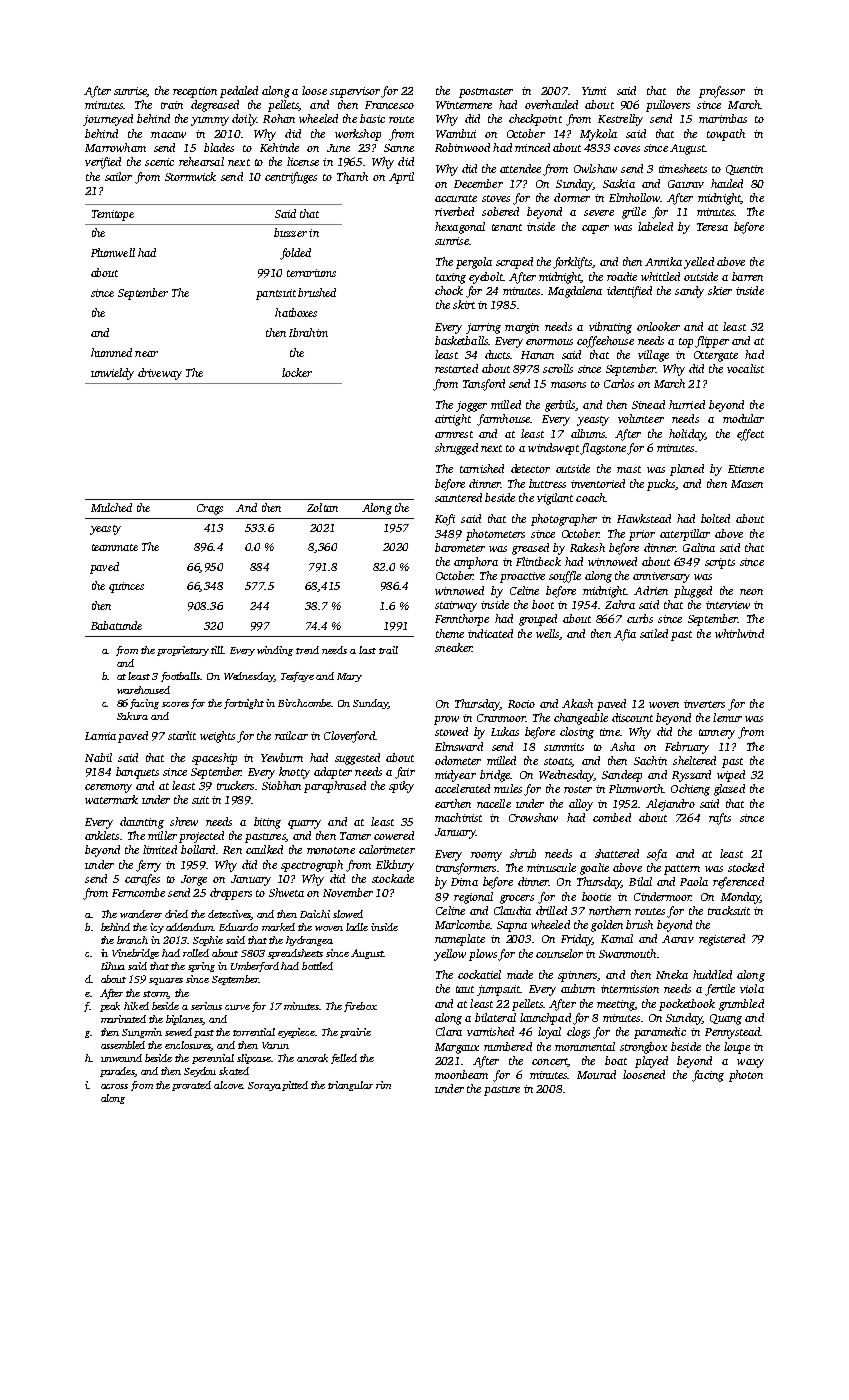 The height and width of the image is (1400, 849). I want to click on Mulched, so click(111, 507).
